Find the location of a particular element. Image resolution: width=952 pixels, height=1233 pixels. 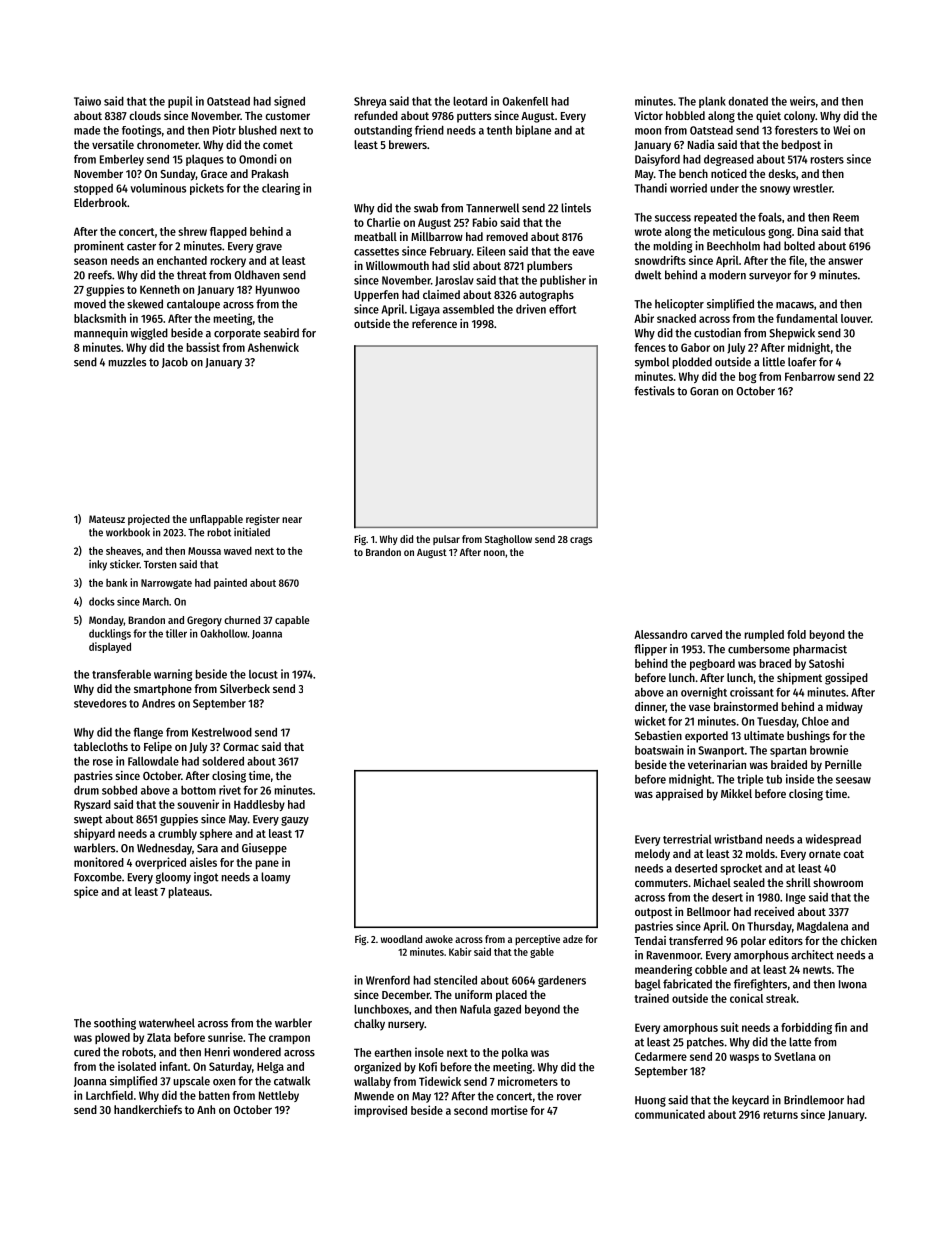

tablecloths is located at coordinates (101, 746).
